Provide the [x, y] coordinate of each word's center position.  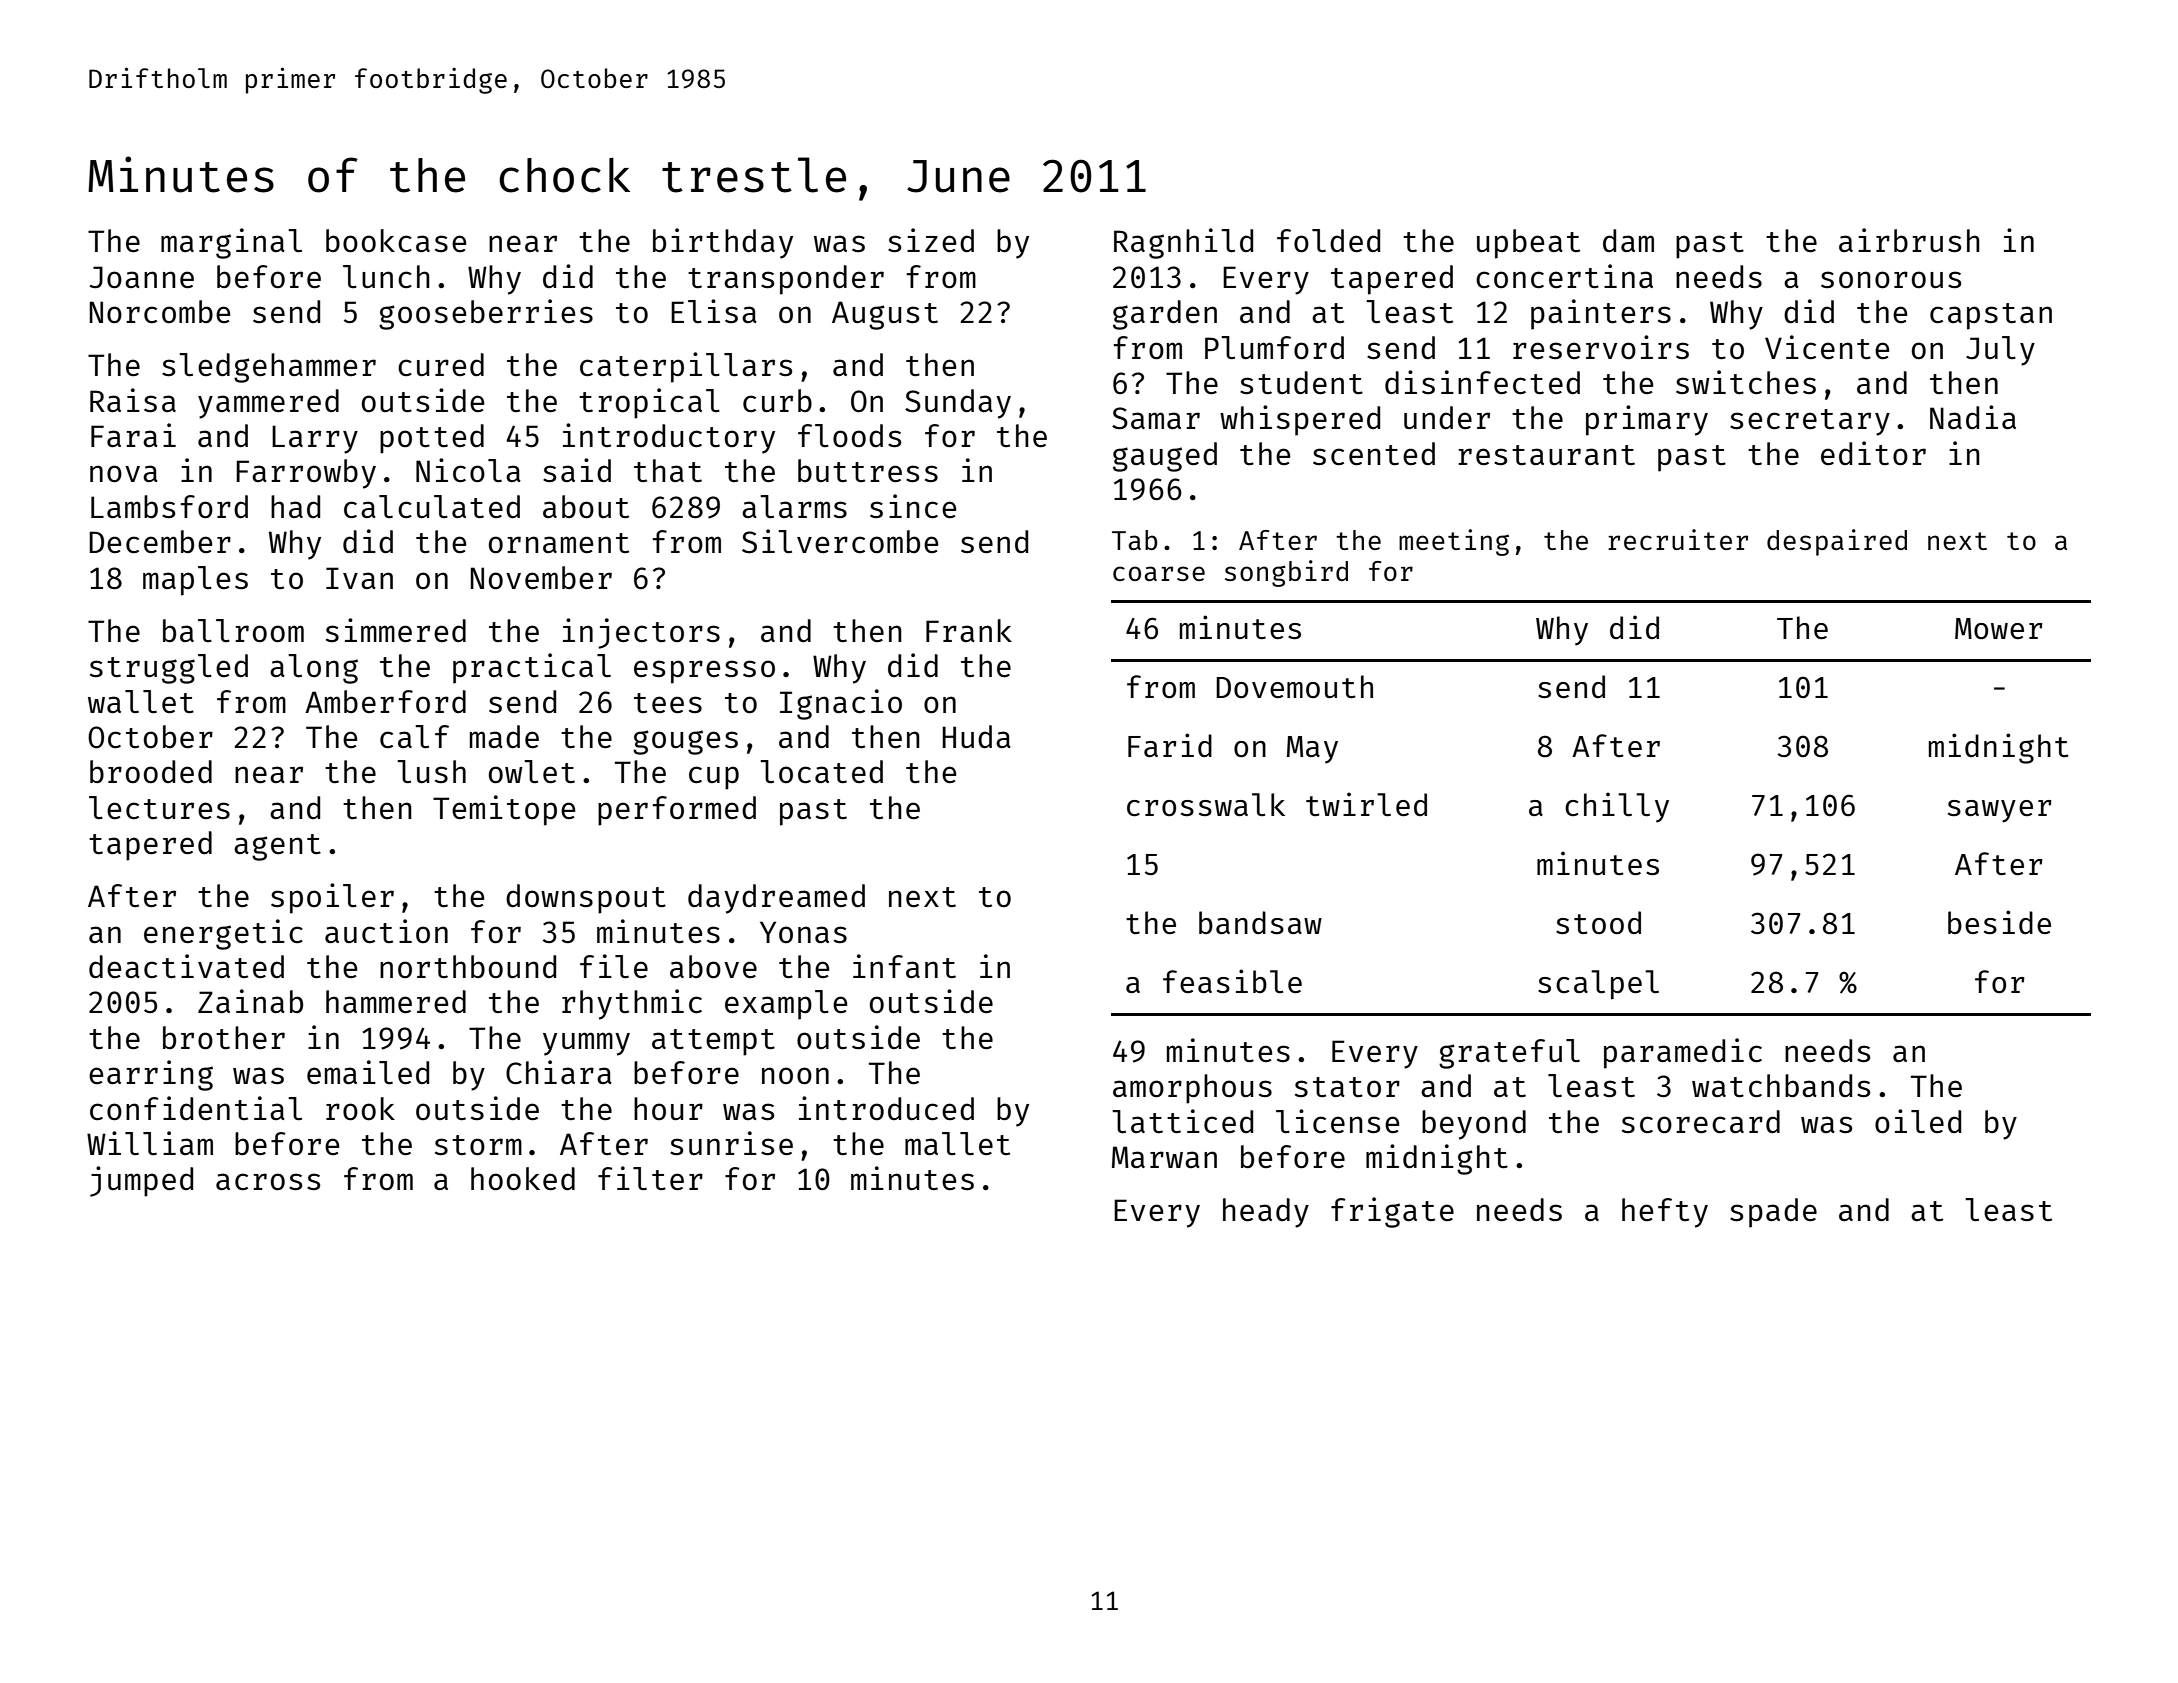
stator [1347, 1087]
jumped [141, 1181]
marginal [231, 243]
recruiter [1678, 539]
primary [1647, 420]
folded [1328, 240]
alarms [794, 506]
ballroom [233, 630]
